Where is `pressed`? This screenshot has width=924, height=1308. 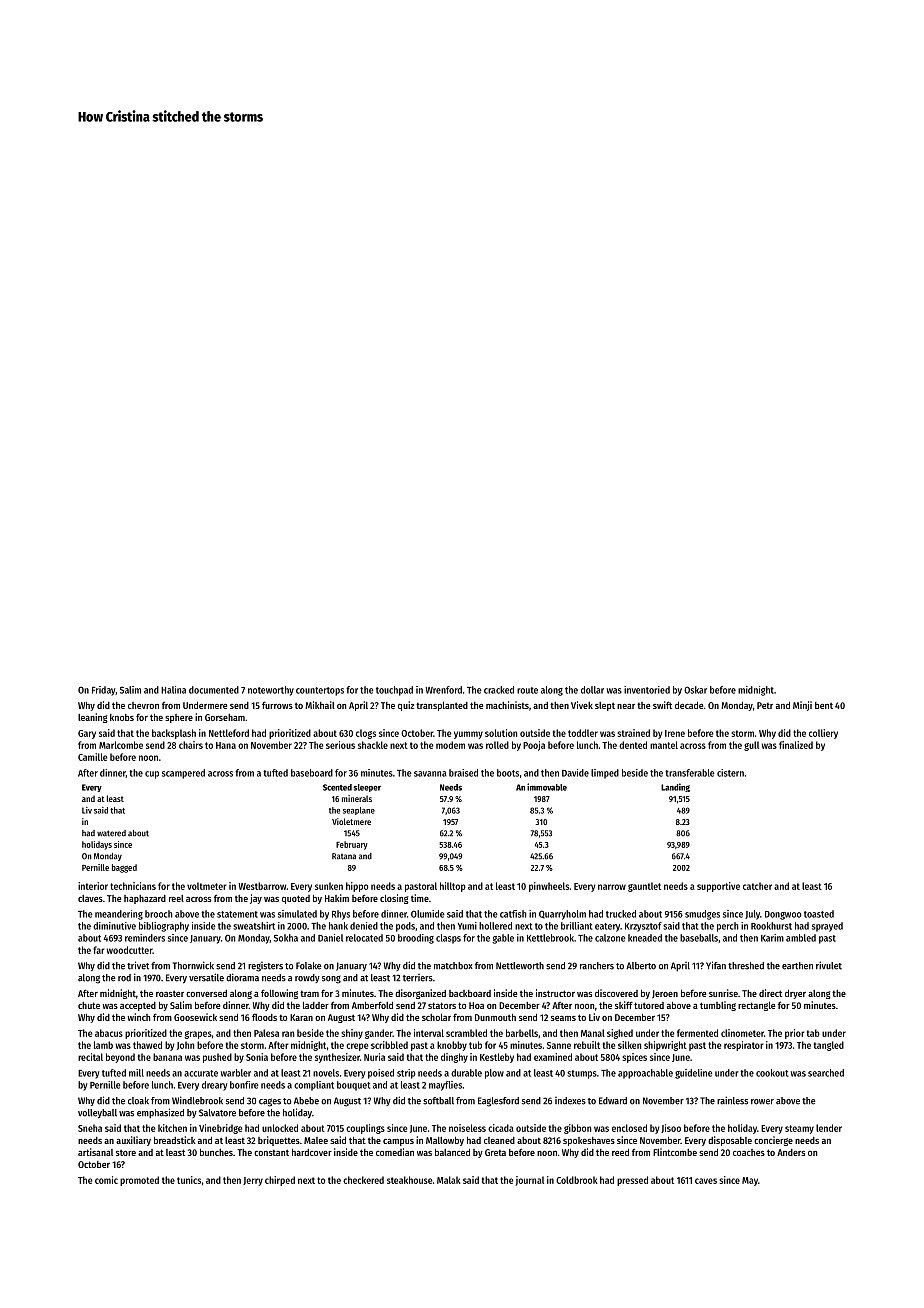 pressed is located at coordinates (632, 1181).
